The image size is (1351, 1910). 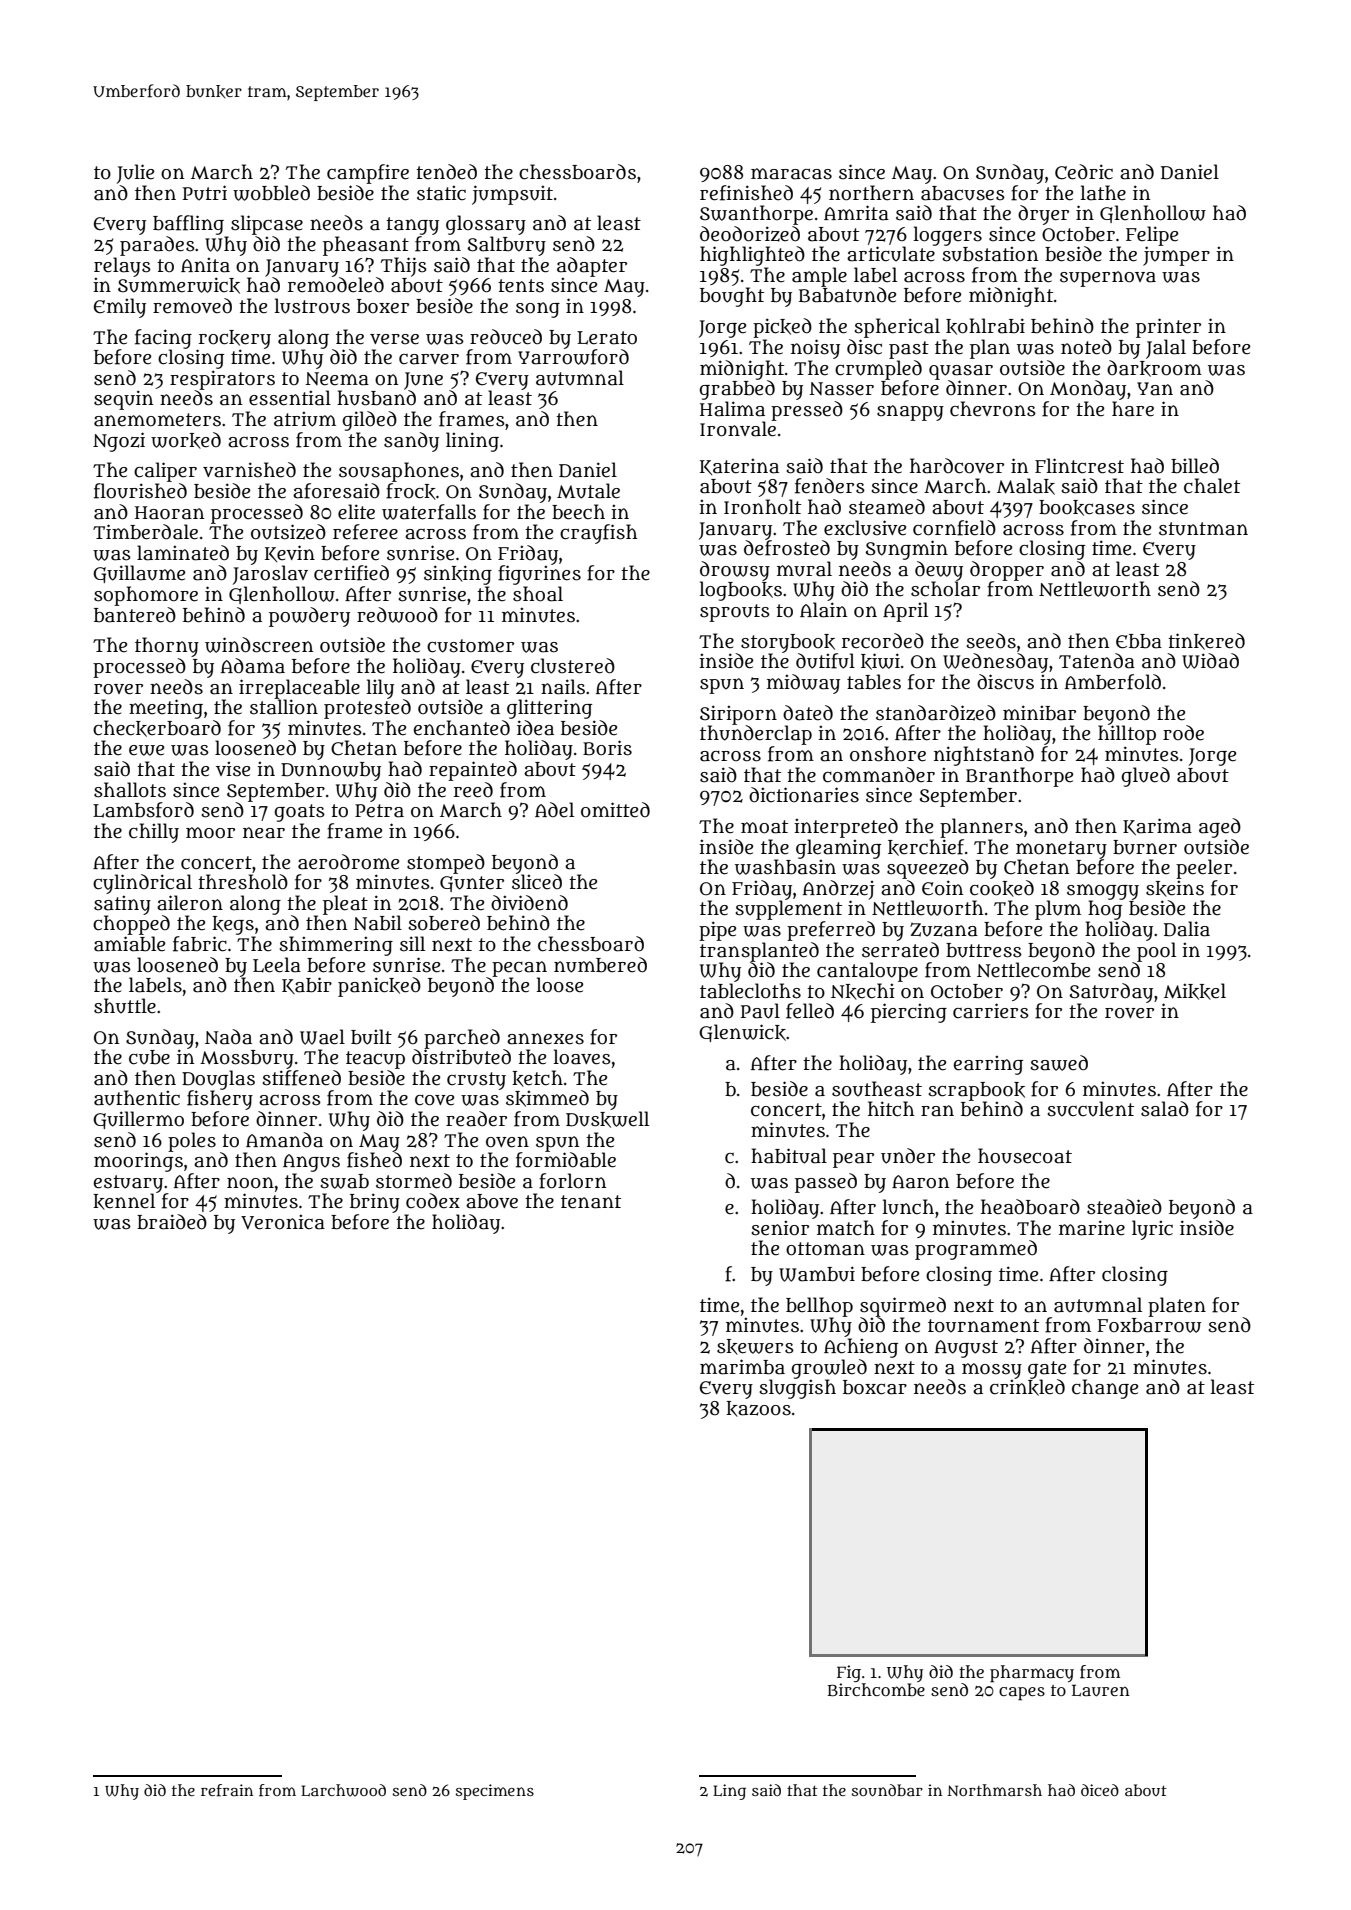 What do you see at coordinates (222, 380) in the screenshot?
I see `respirators` at bounding box center [222, 380].
